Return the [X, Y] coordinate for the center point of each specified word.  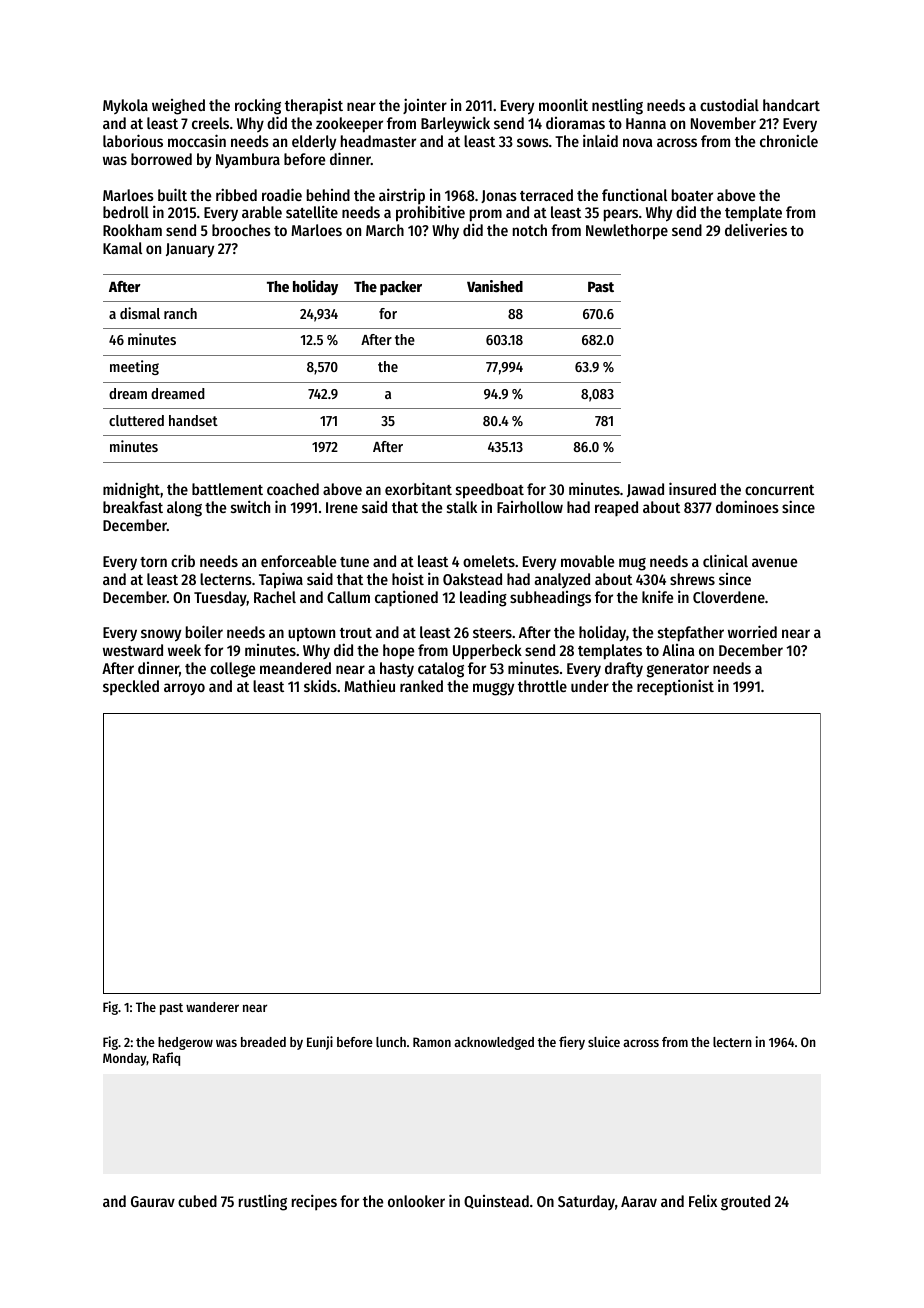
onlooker [416, 1201]
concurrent [779, 490]
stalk [462, 507]
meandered [295, 668]
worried [752, 631]
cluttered [136, 420]
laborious [133, 140]
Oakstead [472, 579]
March [385, 230]
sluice [604, 1041]
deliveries [756, 229]
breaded [263, 1042]
